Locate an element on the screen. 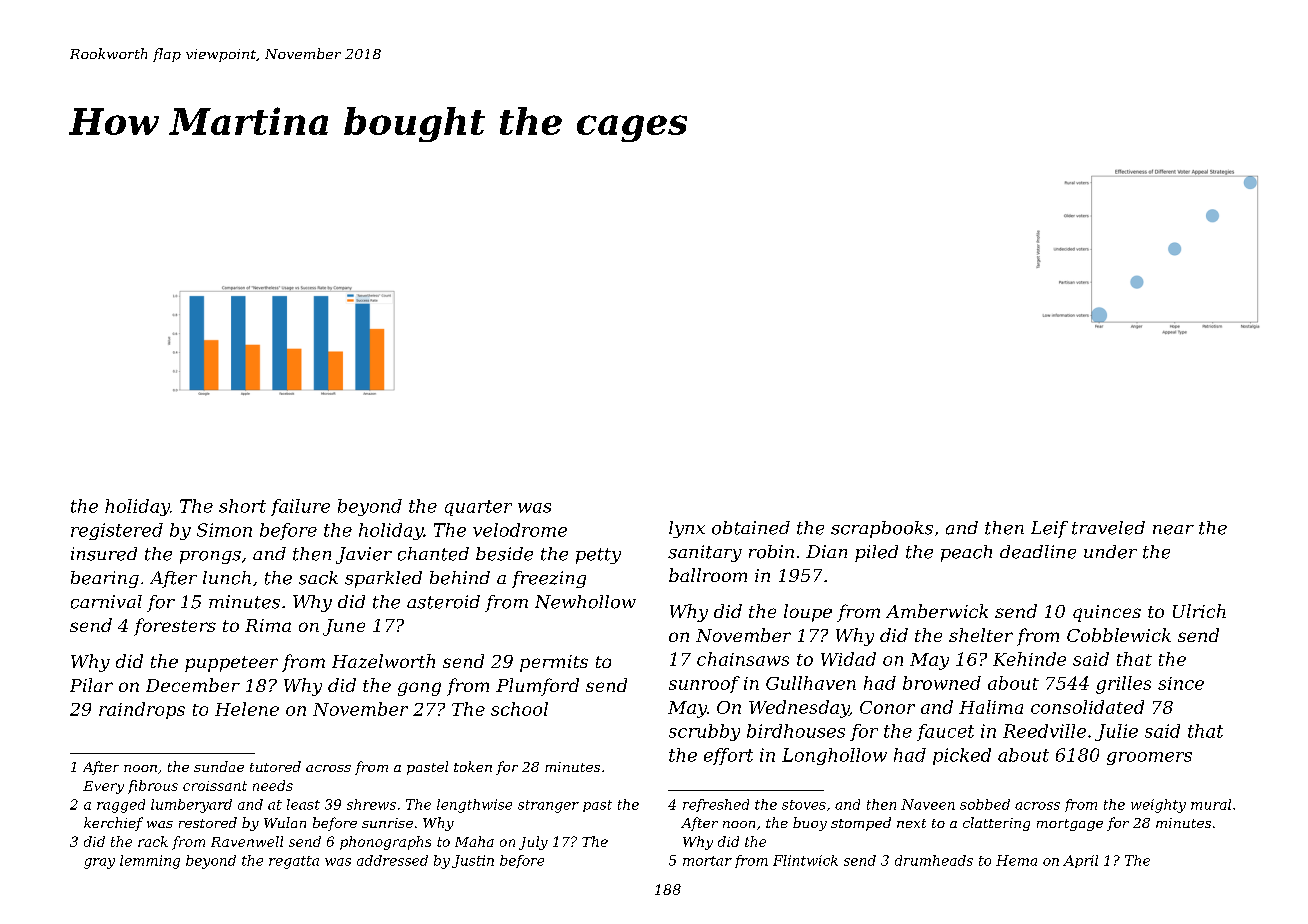  Ravenwell is located at coordinates (247, 841).
